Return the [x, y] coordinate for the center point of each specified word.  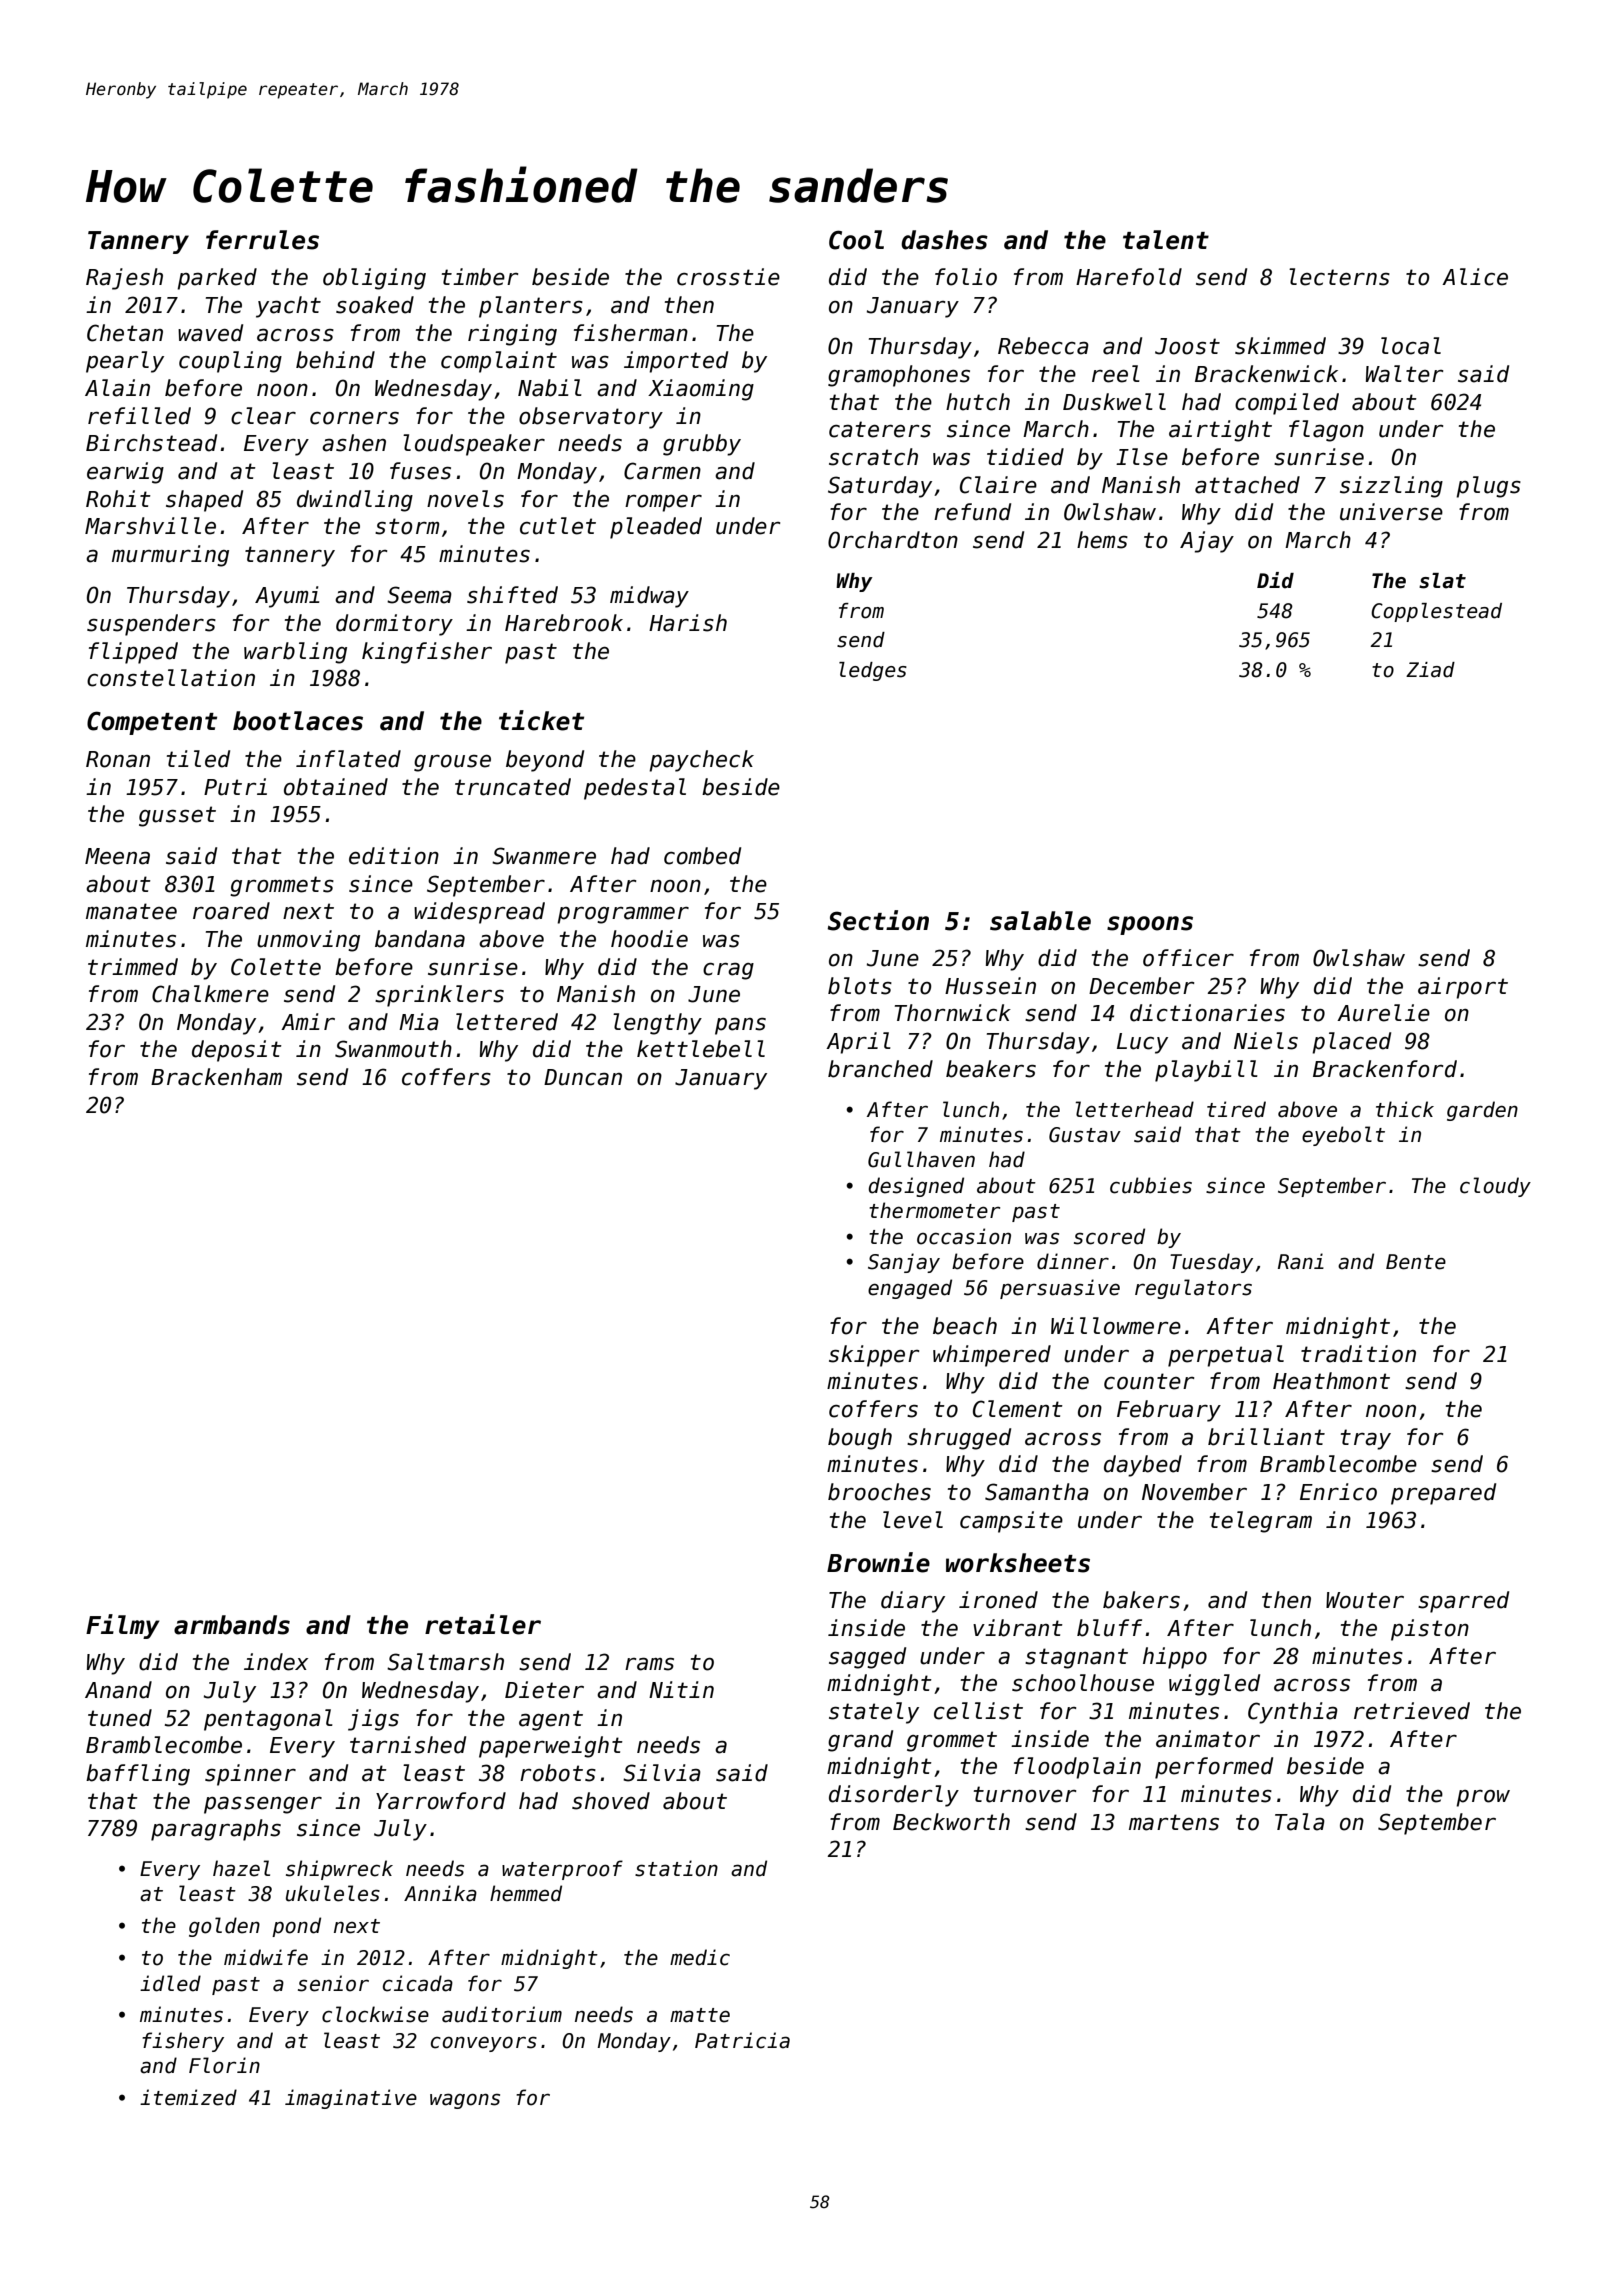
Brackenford [1385, 1069]
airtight [1220, 431]
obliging [374, 279]
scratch [873, 457]
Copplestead [1436, 612]
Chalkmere [210, 994]
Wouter [1365, 1600]
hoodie [649, 939]
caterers [880, 429]
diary [913, 1602]
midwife [266, 1957]
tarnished [408, 1745]
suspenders [151, 625]
